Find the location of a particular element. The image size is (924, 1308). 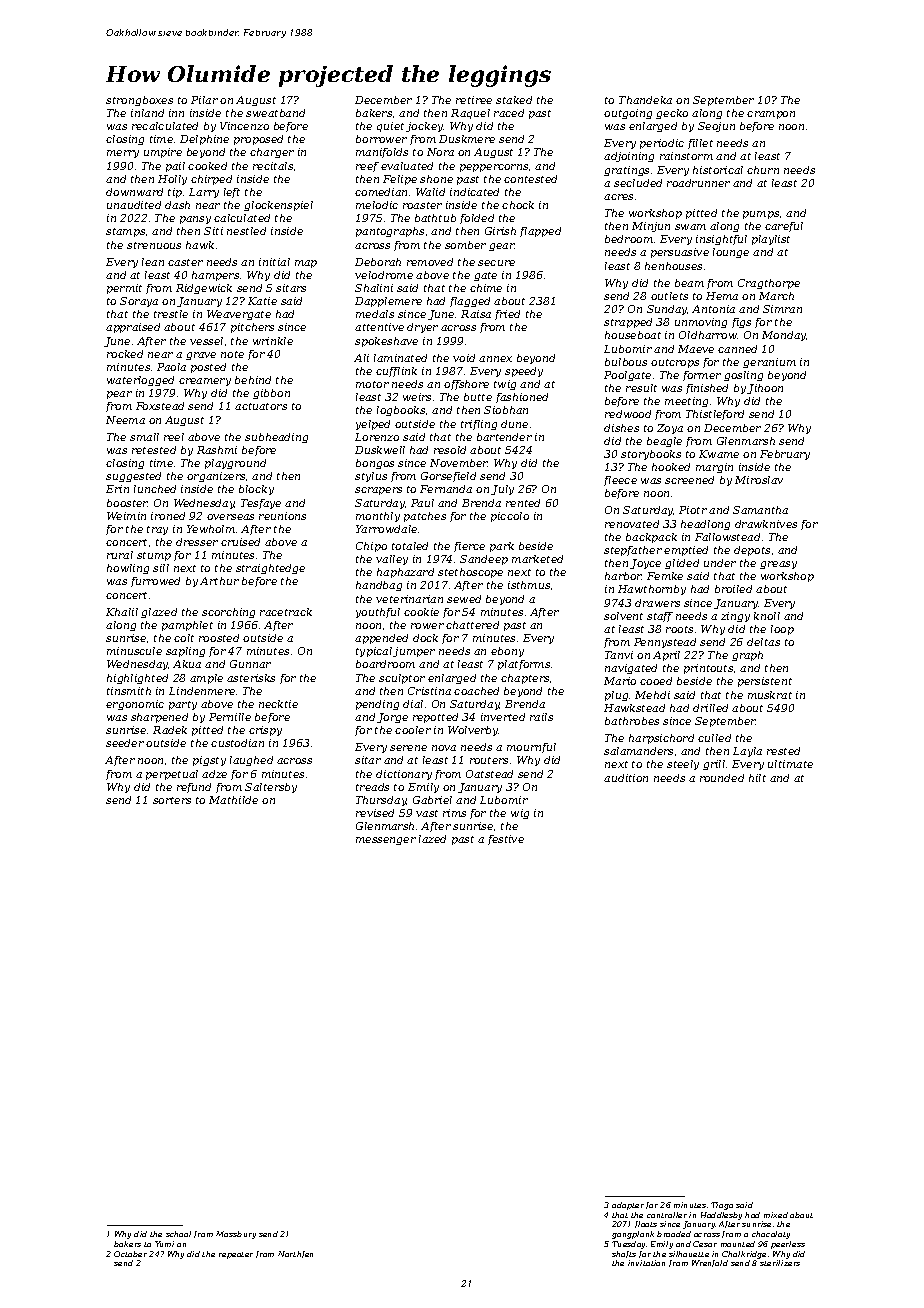

October is located at coordinates (130, 1254).
